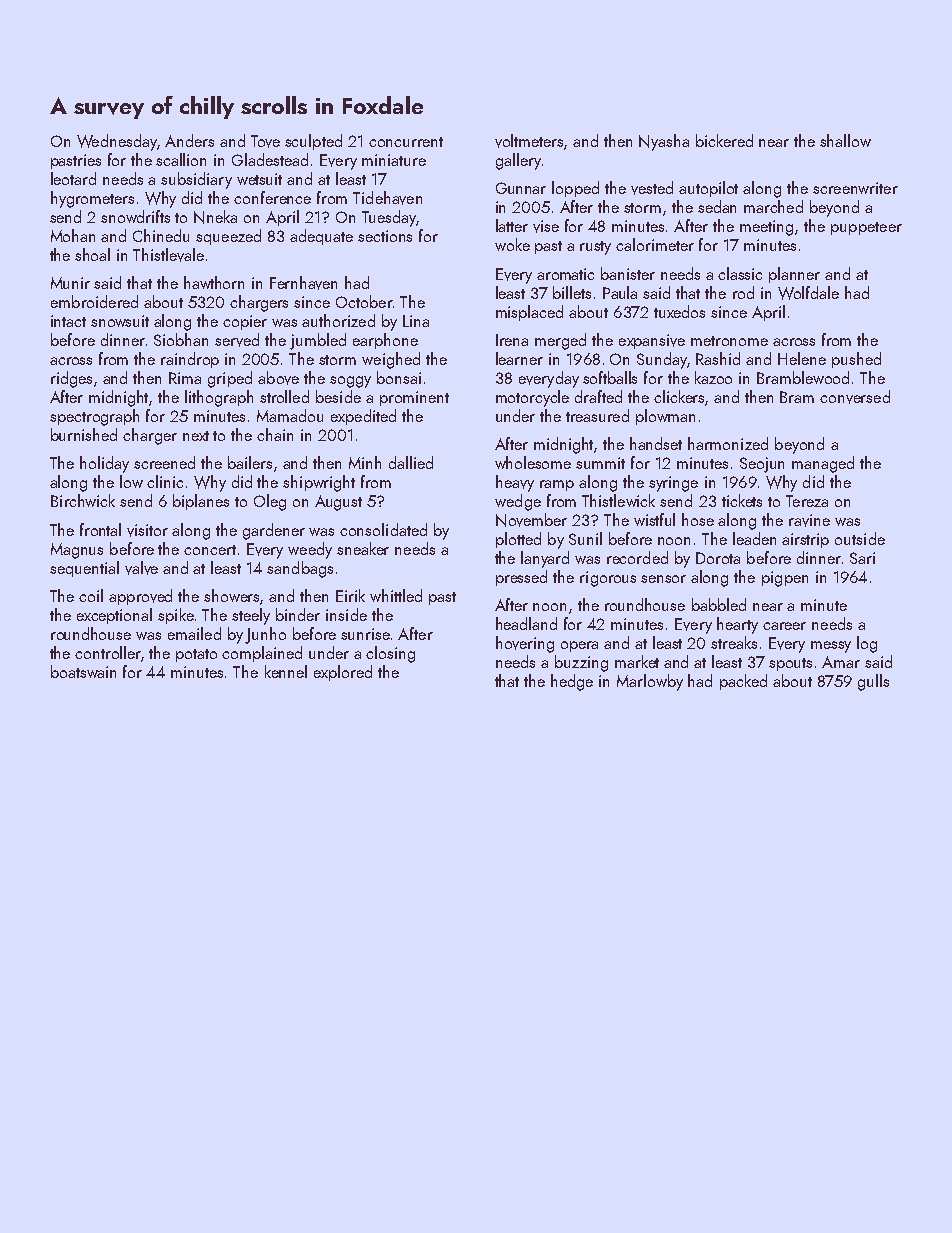  I want to click on October, so click(364, 301).
